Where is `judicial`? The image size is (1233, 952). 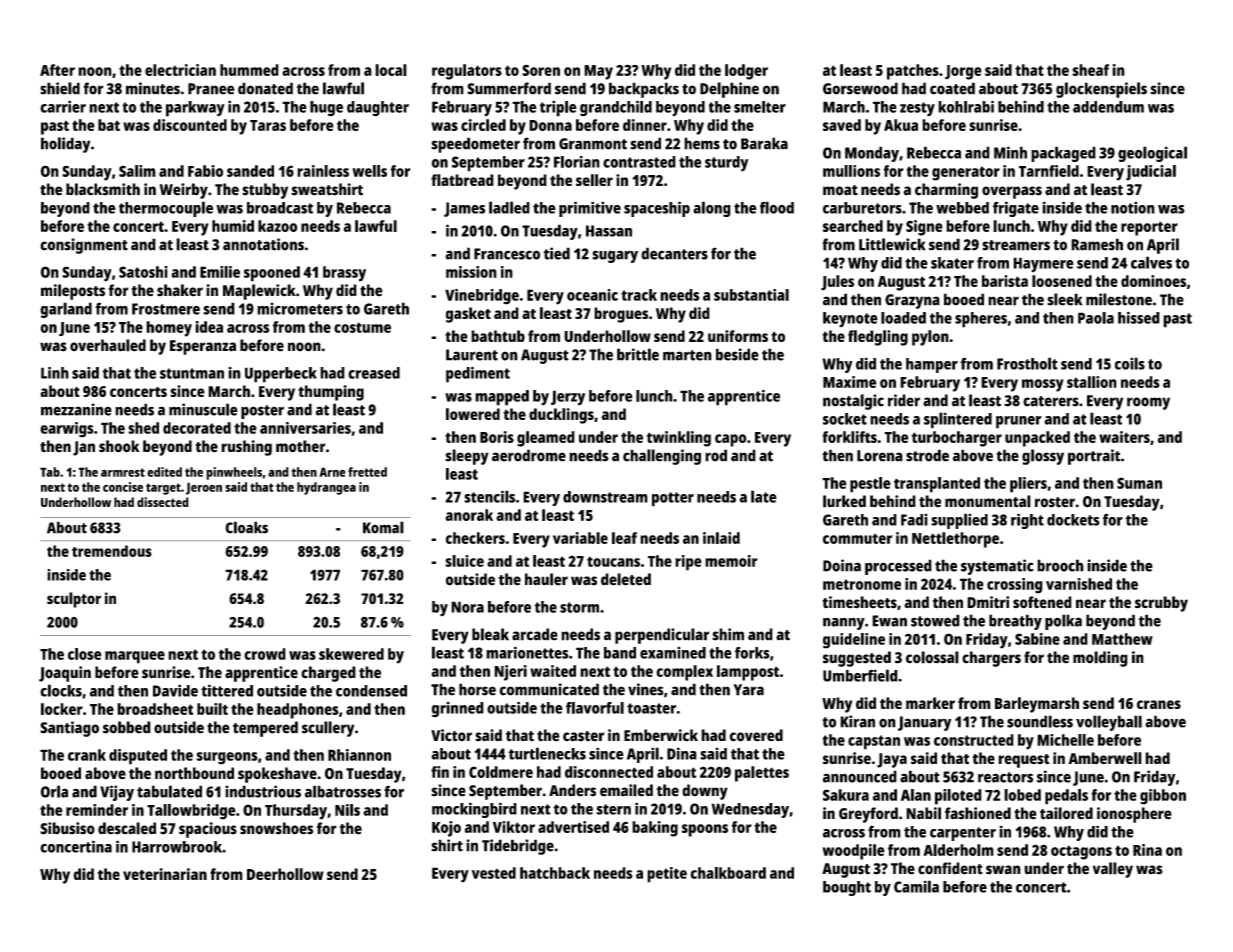 judicial is located at coordinates (1151, 173).
